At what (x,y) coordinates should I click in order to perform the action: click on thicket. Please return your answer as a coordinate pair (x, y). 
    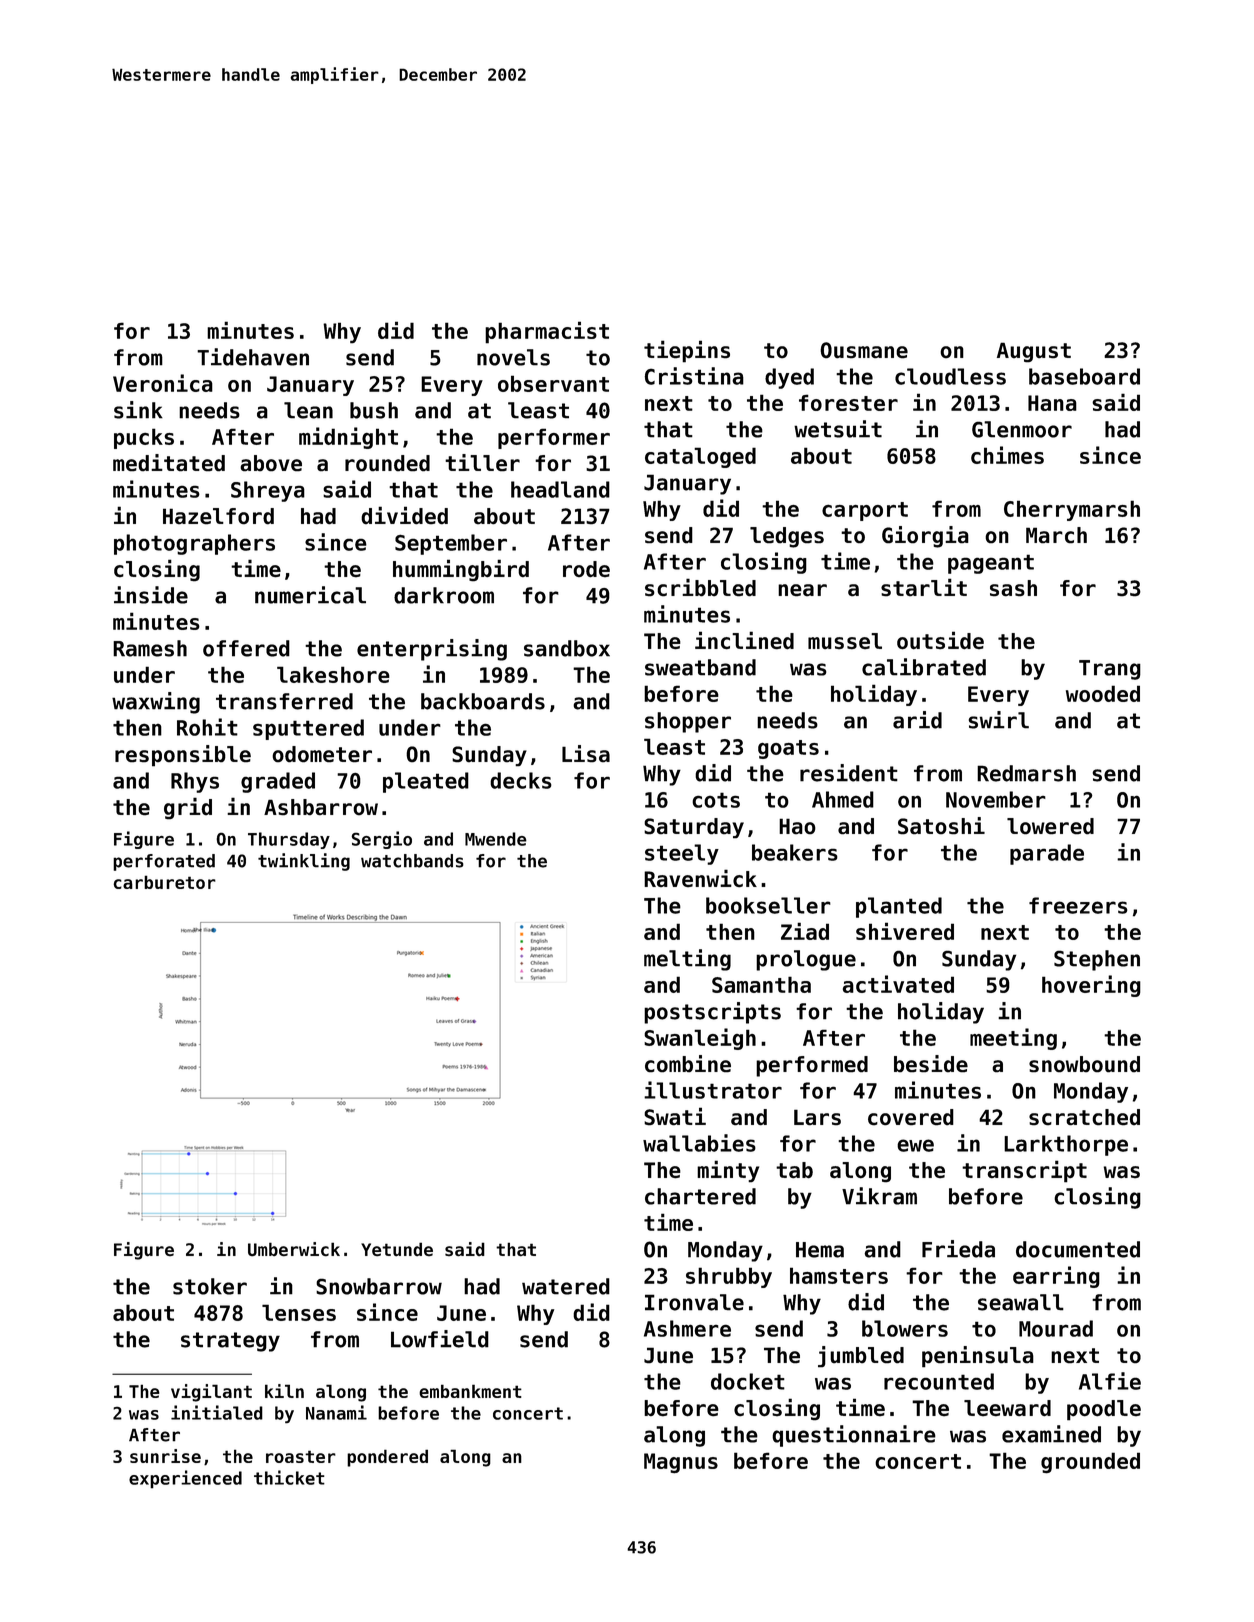
    Looking at the image, I should click on (289, 1477).
